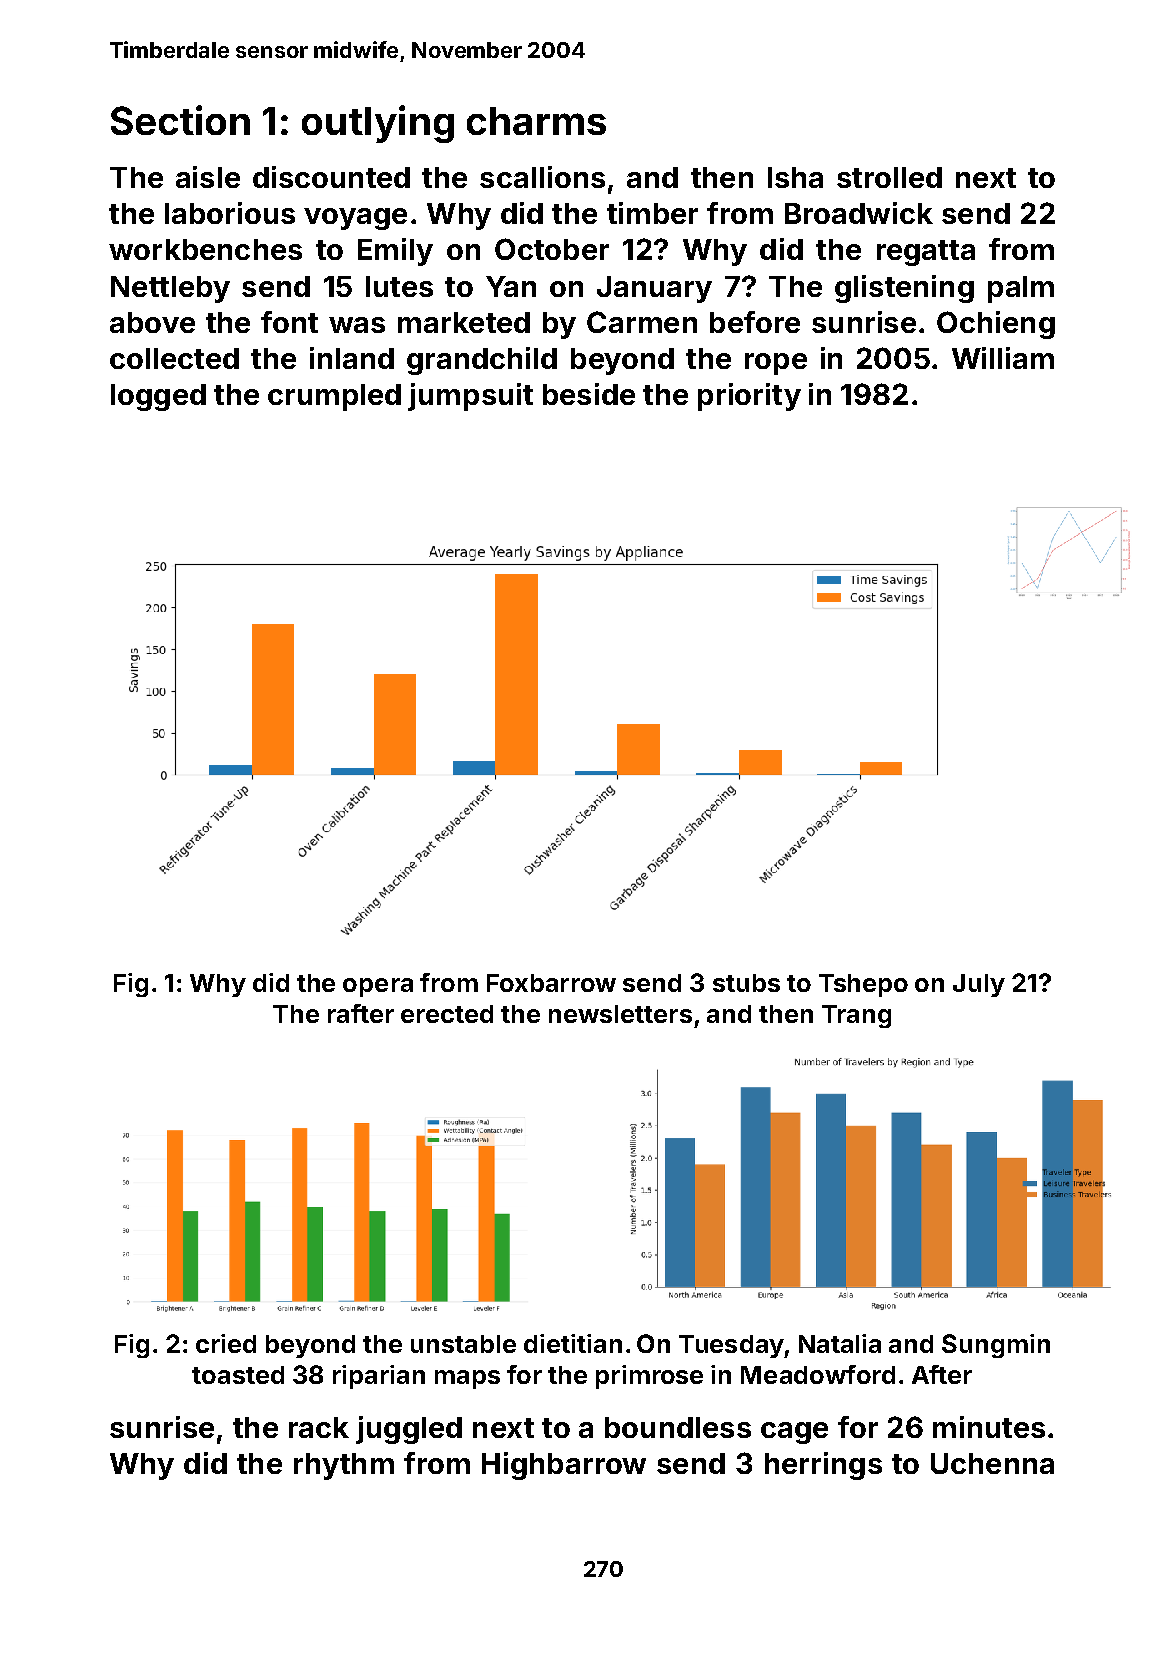 This page has height=1654, width=1165. What do you see at coordinates (863, 985) in the page?
I see `Tshepo` at bounding box center [863, 985].
